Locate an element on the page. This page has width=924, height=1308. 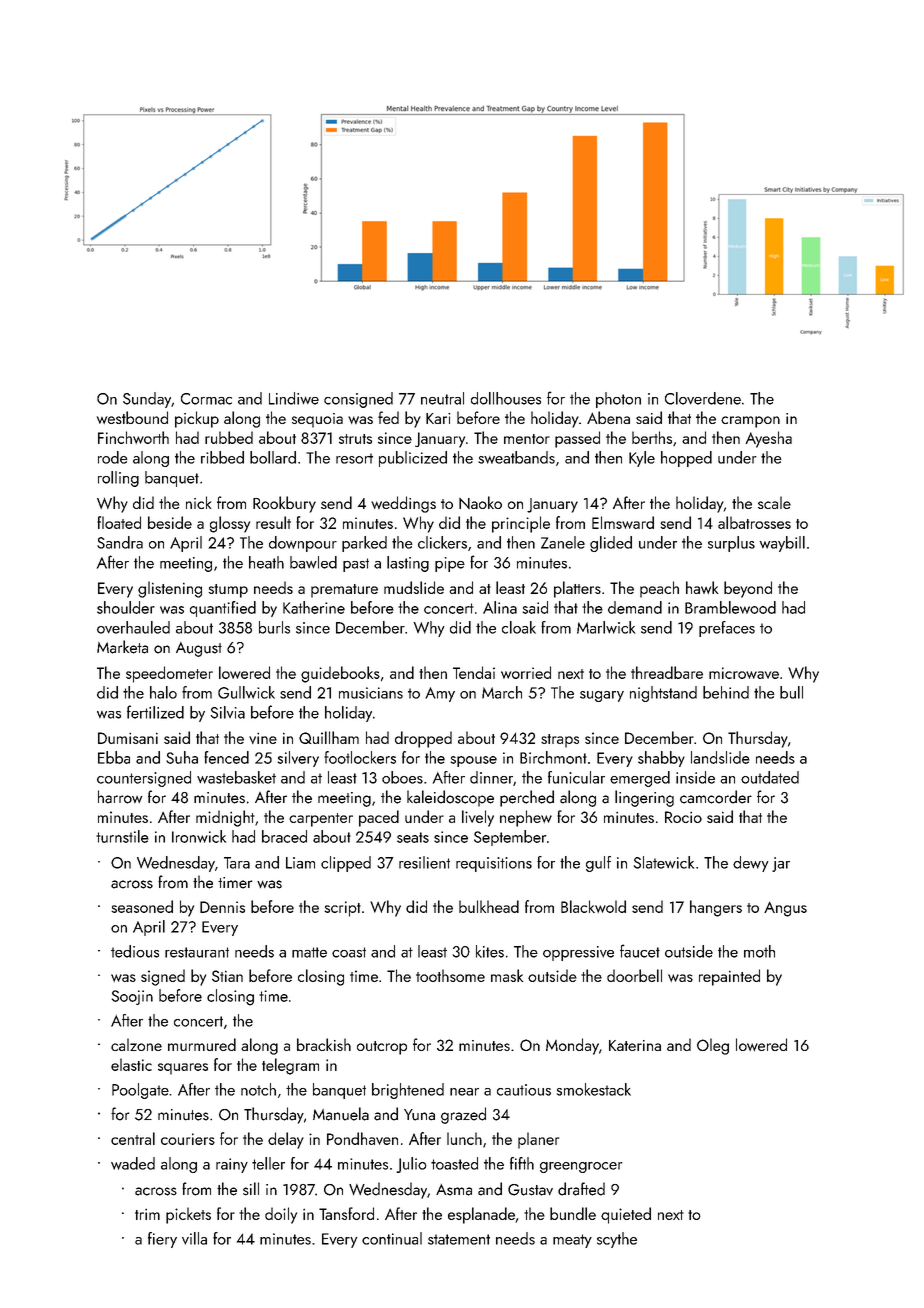
coast is located at coordinates (349, 952).
